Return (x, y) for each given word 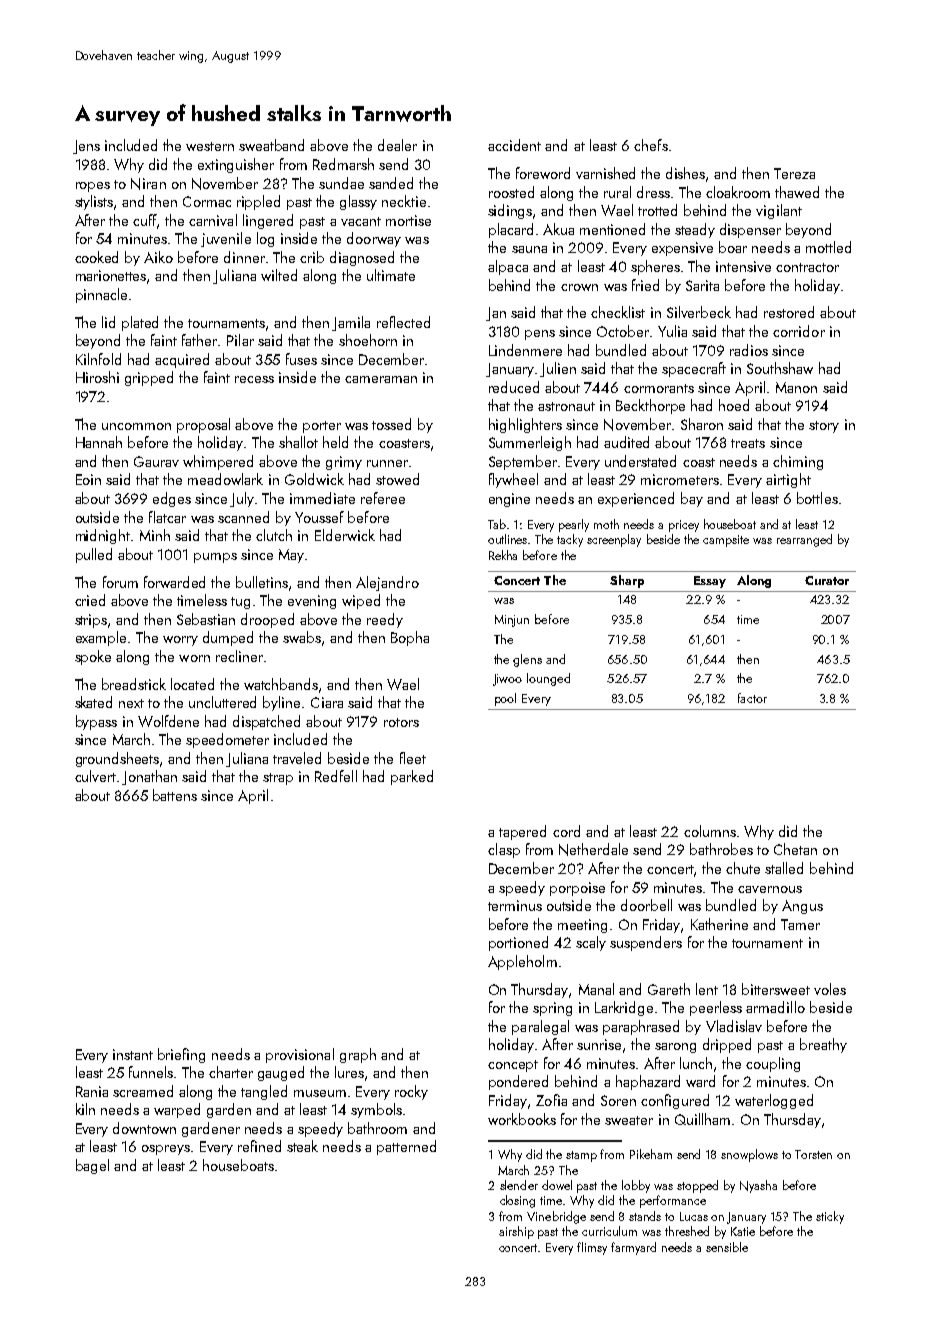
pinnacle (101, 295)
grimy (344, 463)
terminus (515, 905)
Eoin (88, 479)
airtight (788, 480)
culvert (95, 776)
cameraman (381, 379)
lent (707, 989)
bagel (92, 1166)
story (824, 427)
